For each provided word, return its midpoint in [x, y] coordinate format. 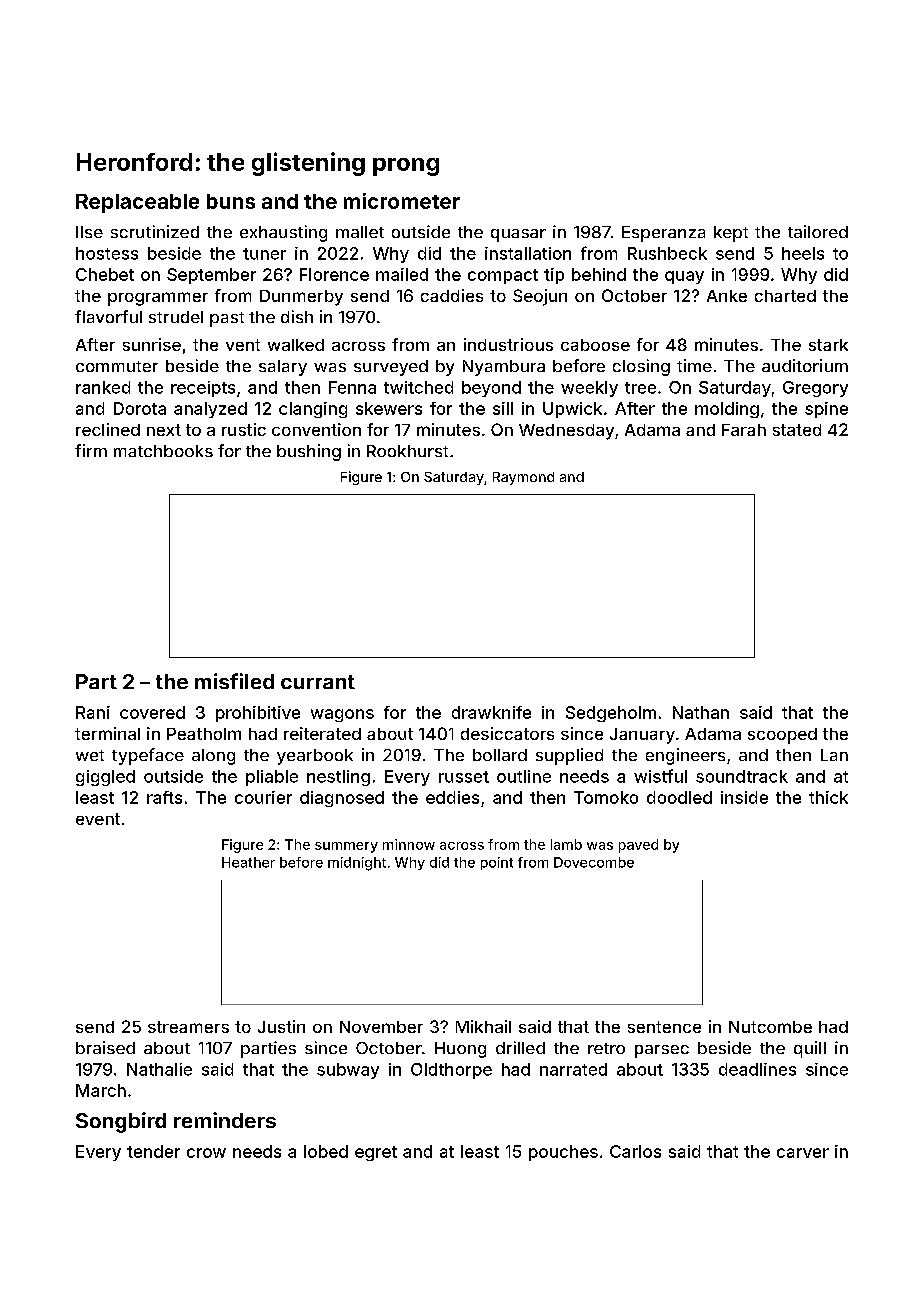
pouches [563, 1153]
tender [153, 1151]
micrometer [402, 201]
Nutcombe [770, 1027]
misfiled [234, 681]
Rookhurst [407, 451]
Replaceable [137, 203]
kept [731, 234]
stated [797, 430]
